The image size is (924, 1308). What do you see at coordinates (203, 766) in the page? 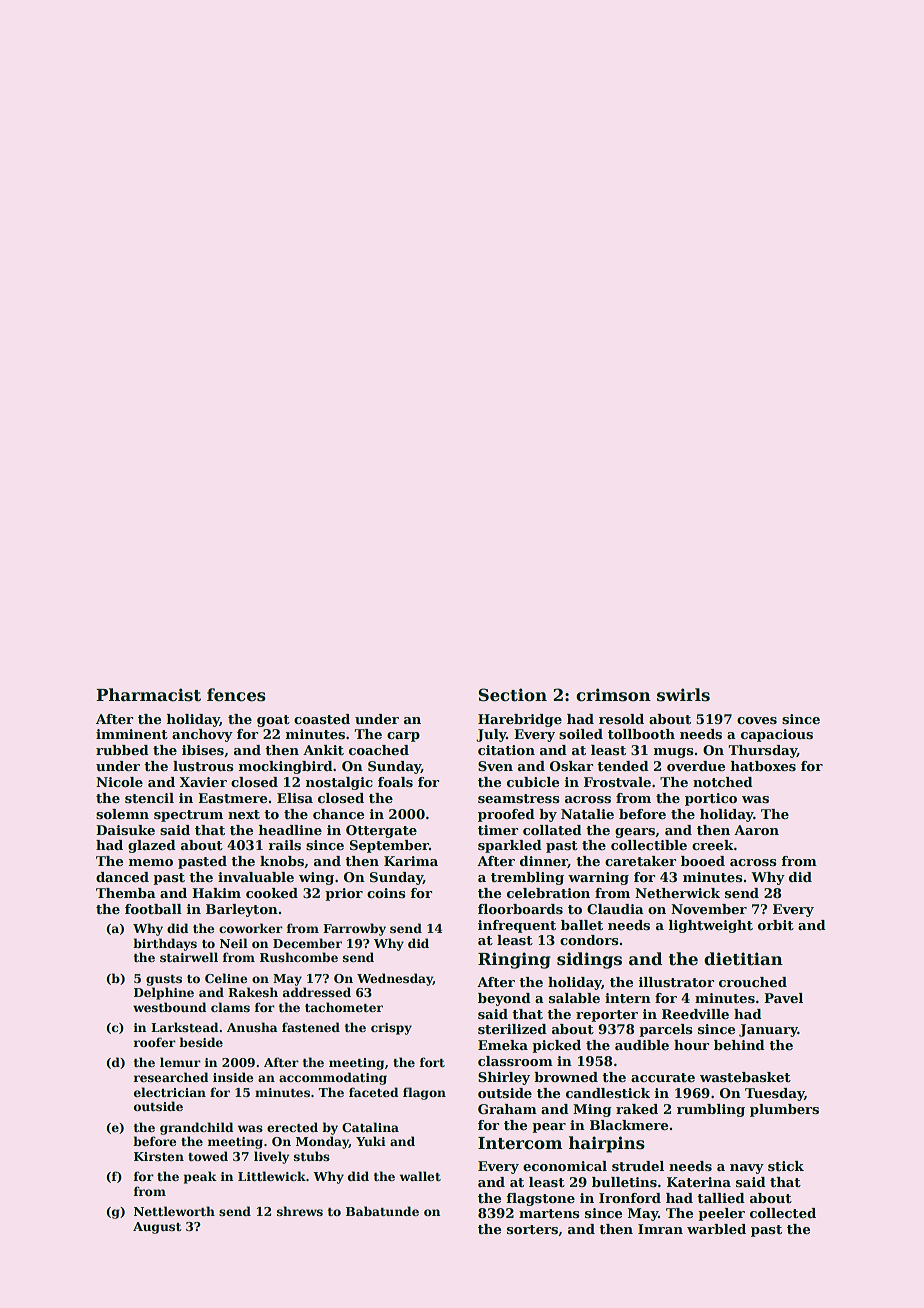
I see `lustrous` at bounding box center [203, 766].
